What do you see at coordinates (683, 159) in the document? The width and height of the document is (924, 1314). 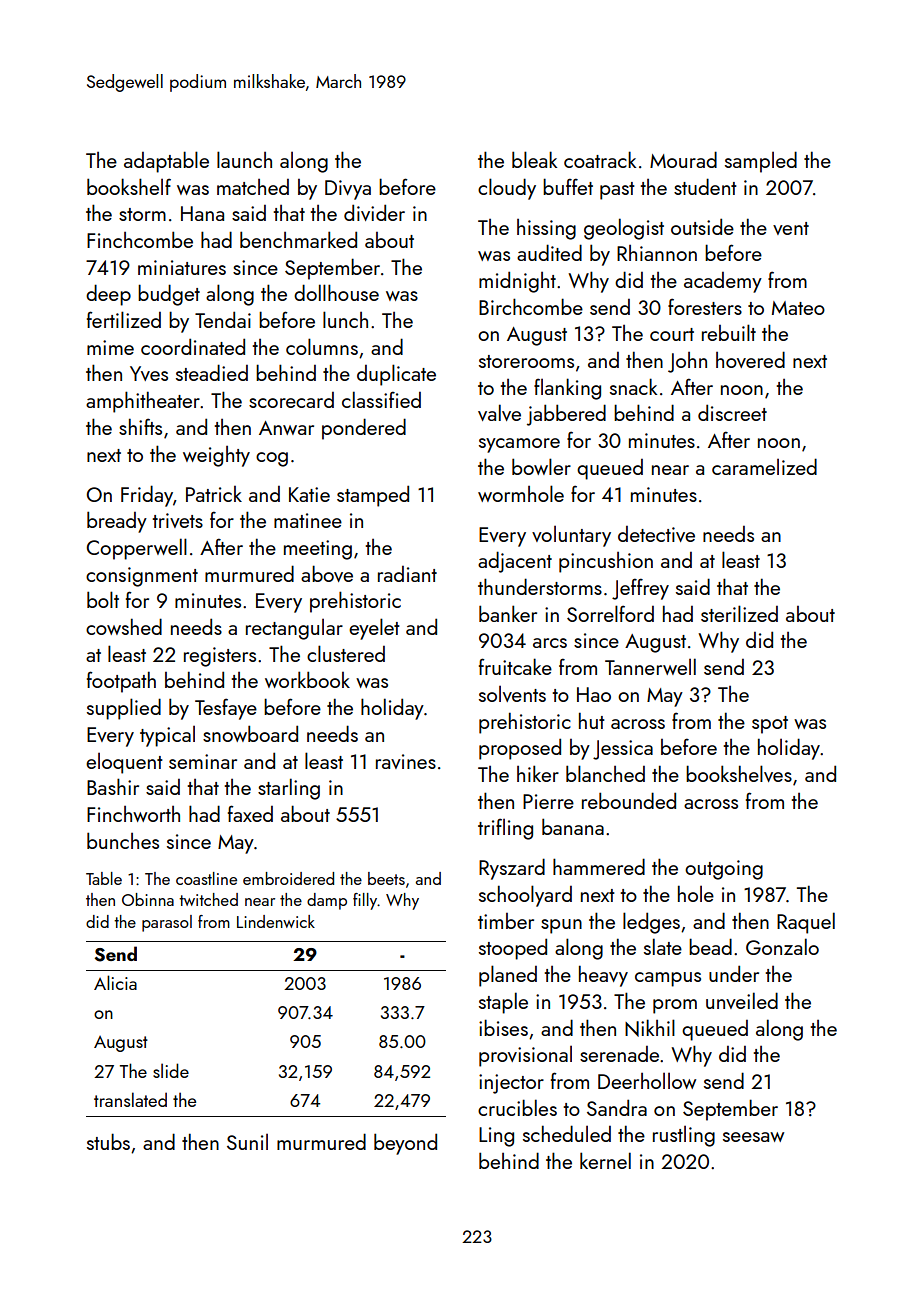 I see `Mourad` at bounding box center [683, 159].
